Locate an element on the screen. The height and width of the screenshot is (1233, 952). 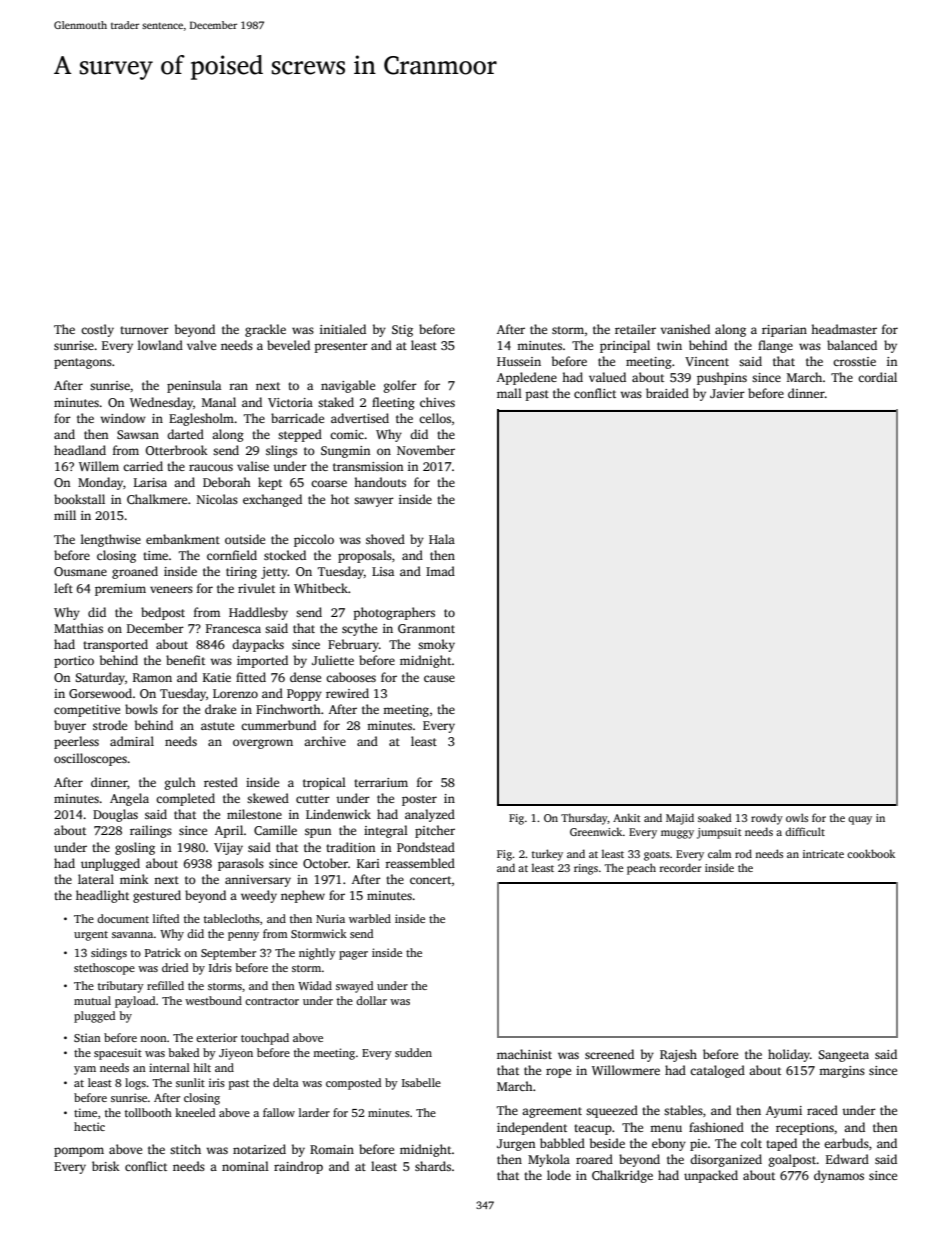
Imad is located at coordinates (440, 571).
